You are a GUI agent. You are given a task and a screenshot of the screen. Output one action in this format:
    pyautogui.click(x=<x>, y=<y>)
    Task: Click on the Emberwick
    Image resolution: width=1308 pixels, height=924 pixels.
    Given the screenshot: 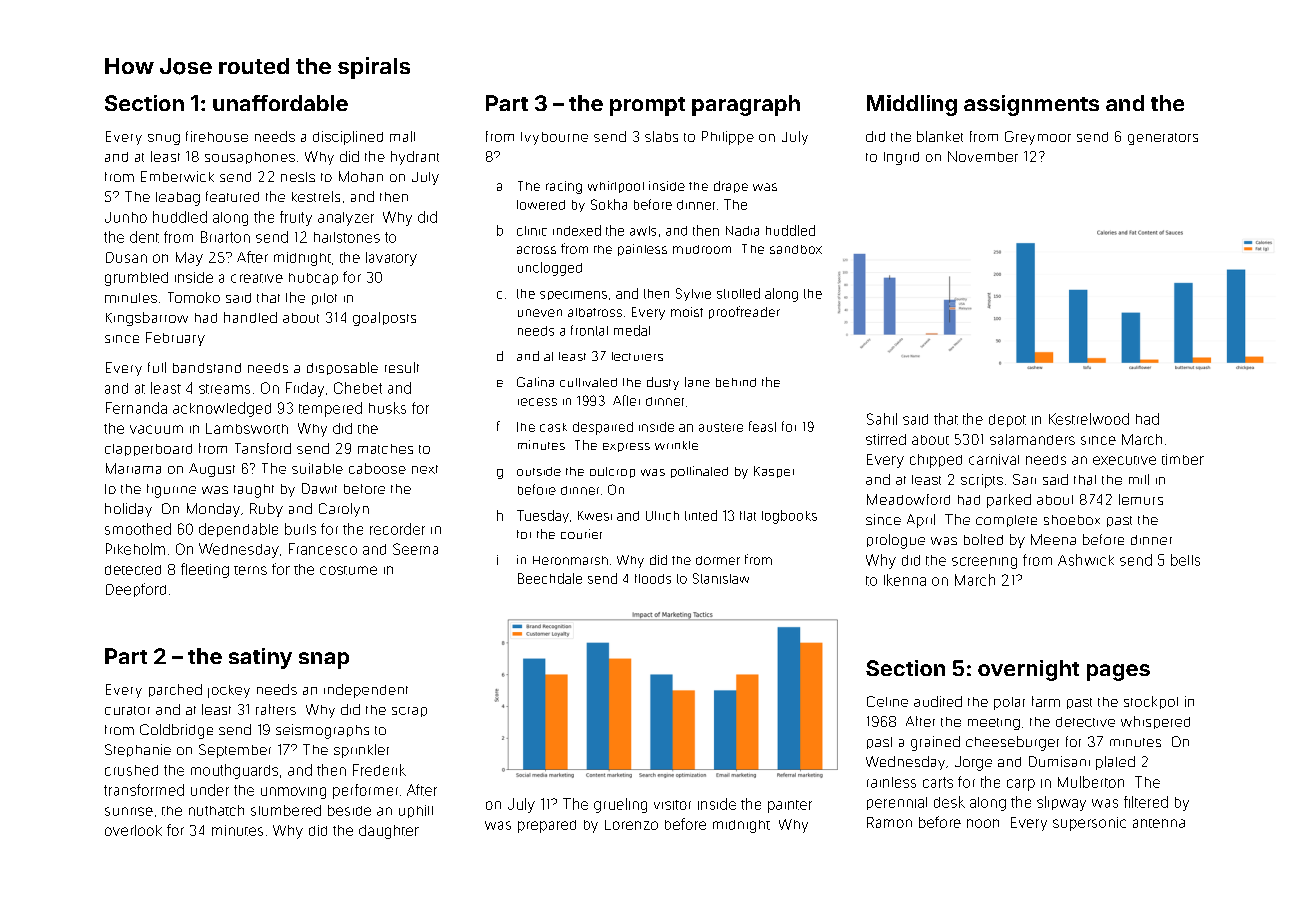 What is the action you would take?
    pyautogui.click(x=177, y=176)
